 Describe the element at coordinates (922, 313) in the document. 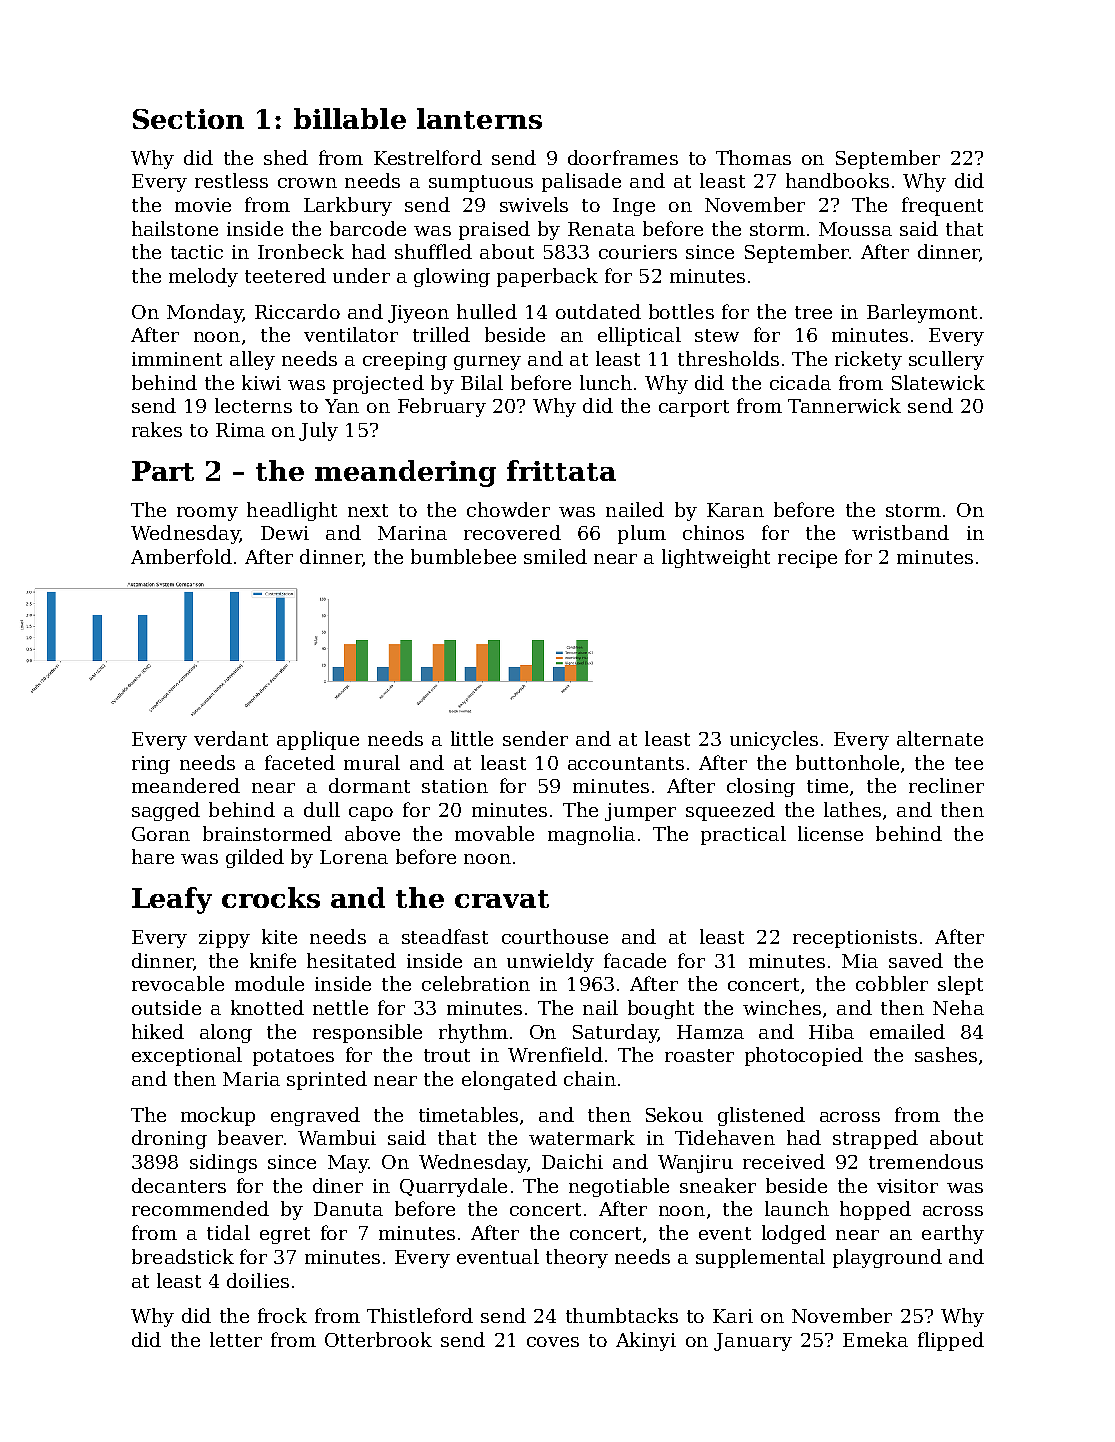

I see `Barleymont` at that location.
